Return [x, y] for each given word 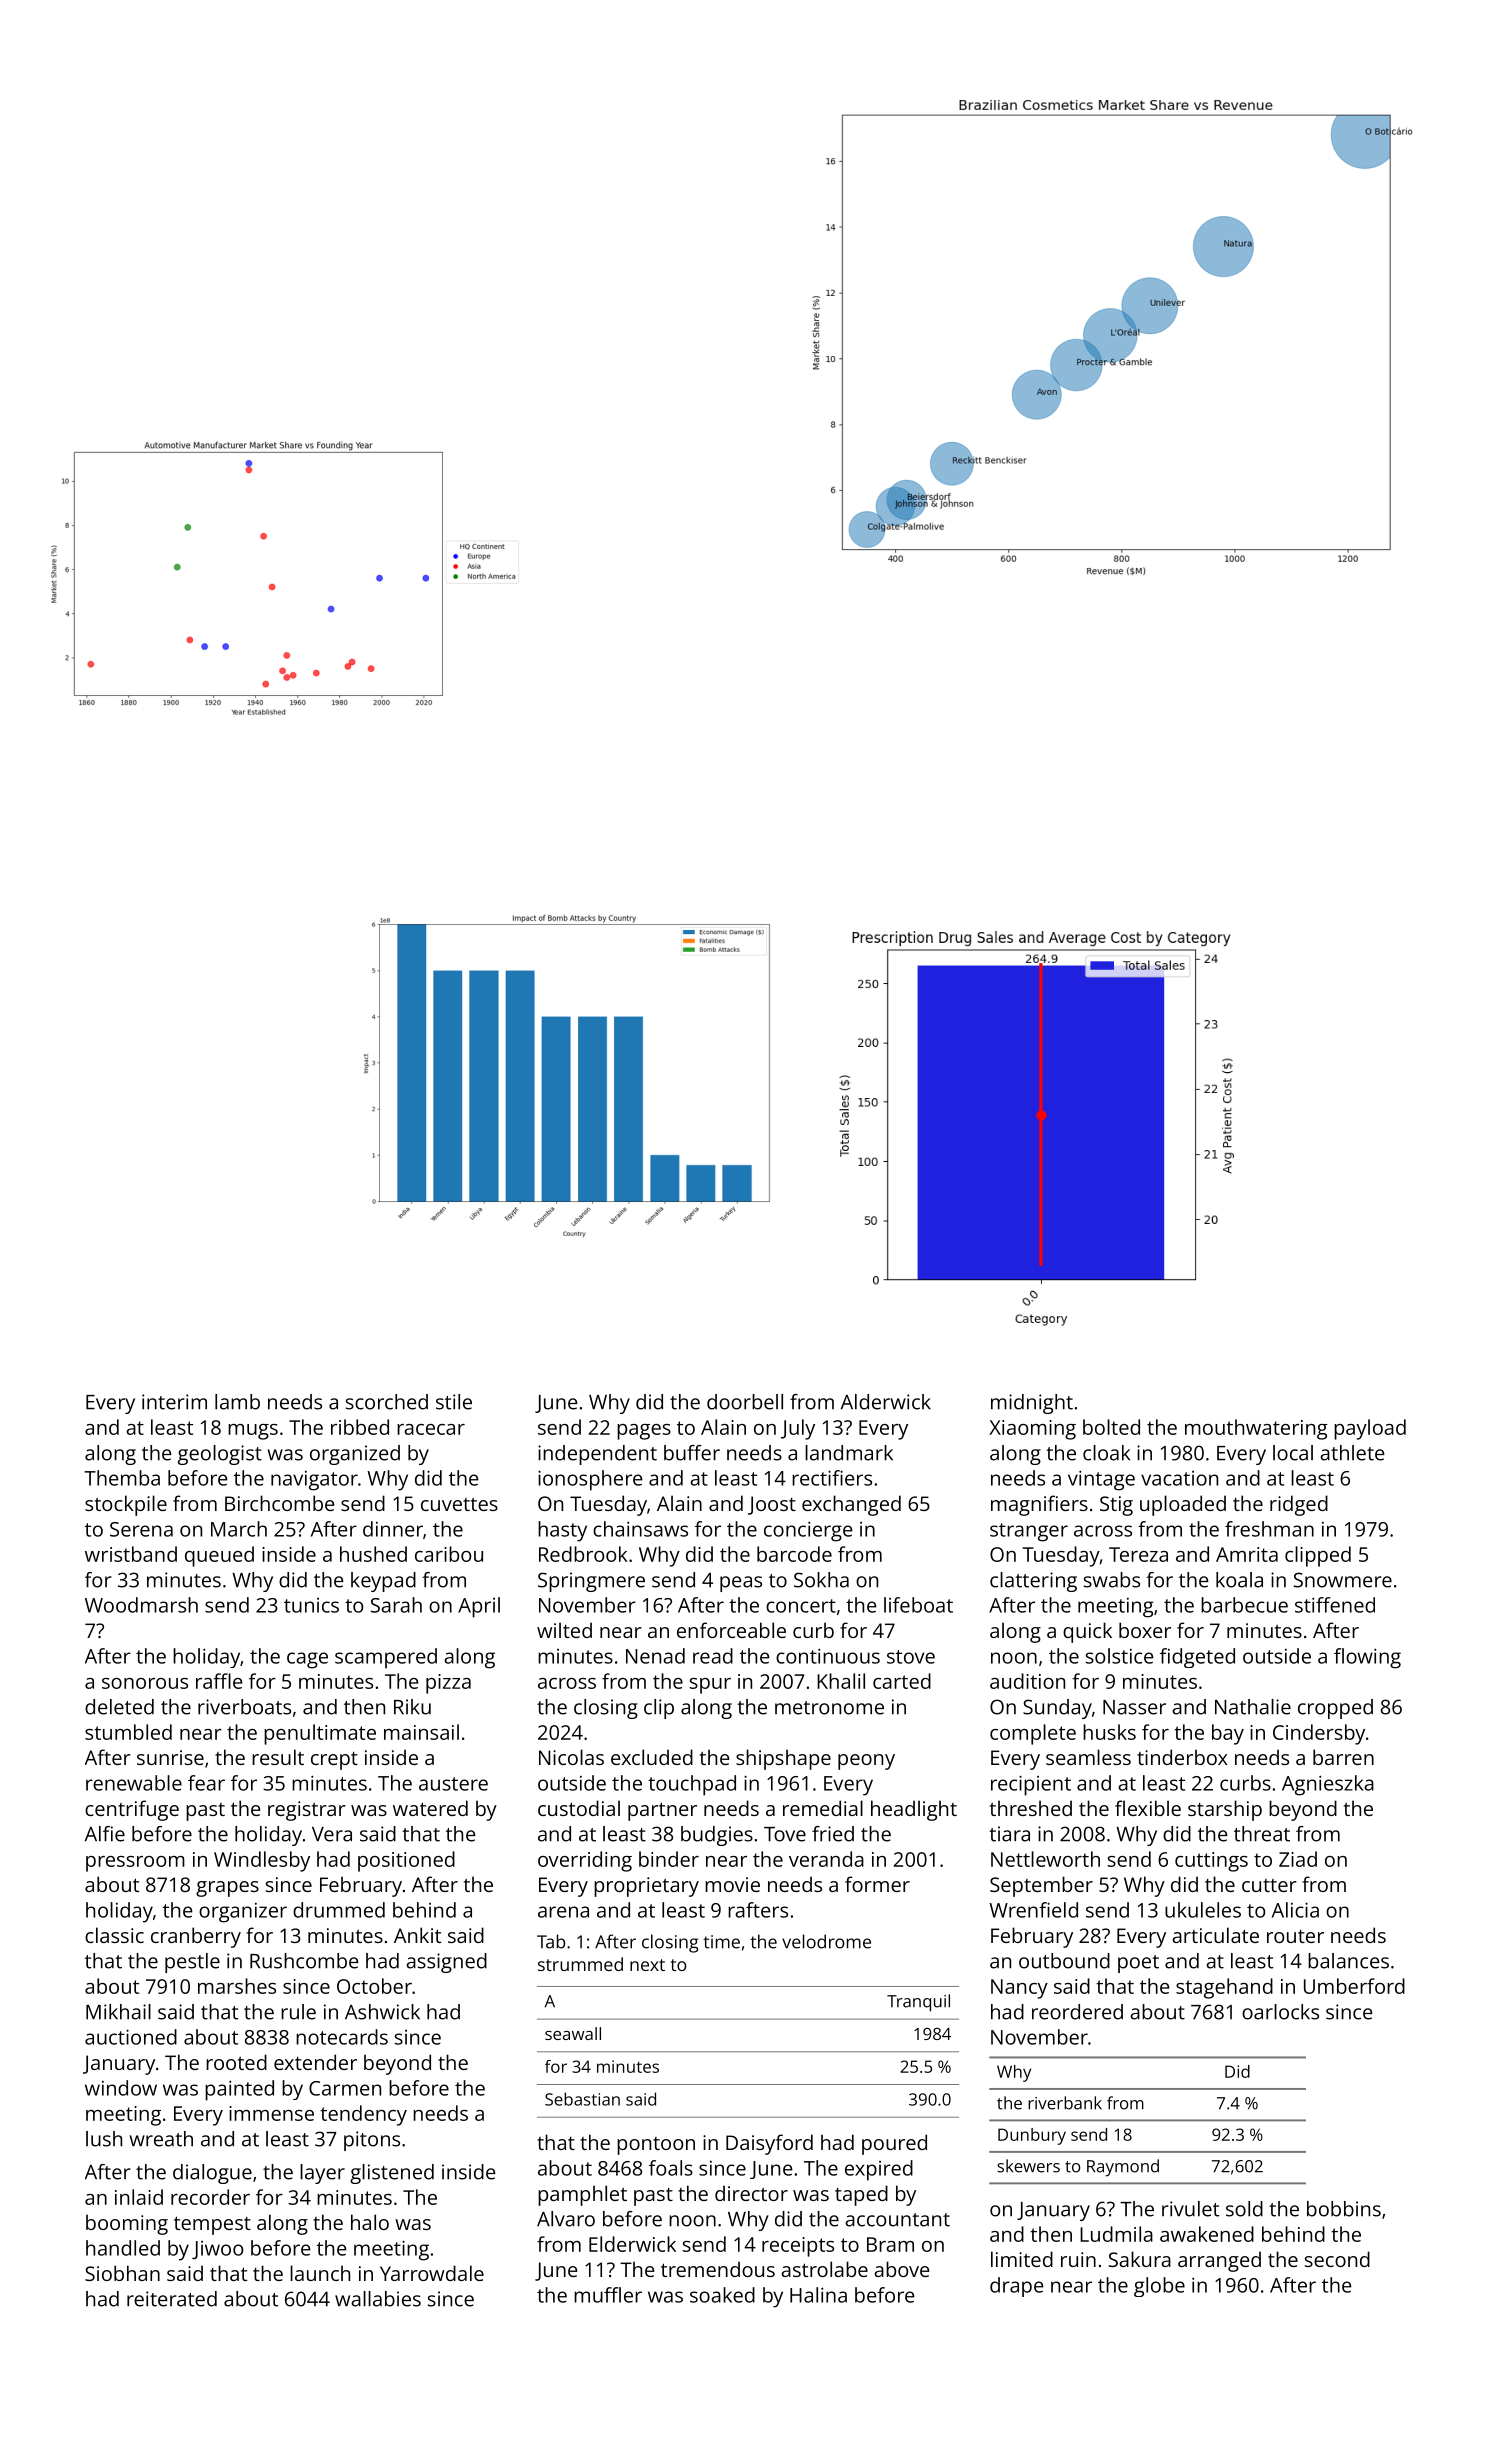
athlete [1352, 1453]
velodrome [826, 1941]
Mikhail [118, 2012]
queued [219, 1556]
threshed [1031, 1808]
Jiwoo [218, 2250]
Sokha [821, 1580]
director [751, 2193]
